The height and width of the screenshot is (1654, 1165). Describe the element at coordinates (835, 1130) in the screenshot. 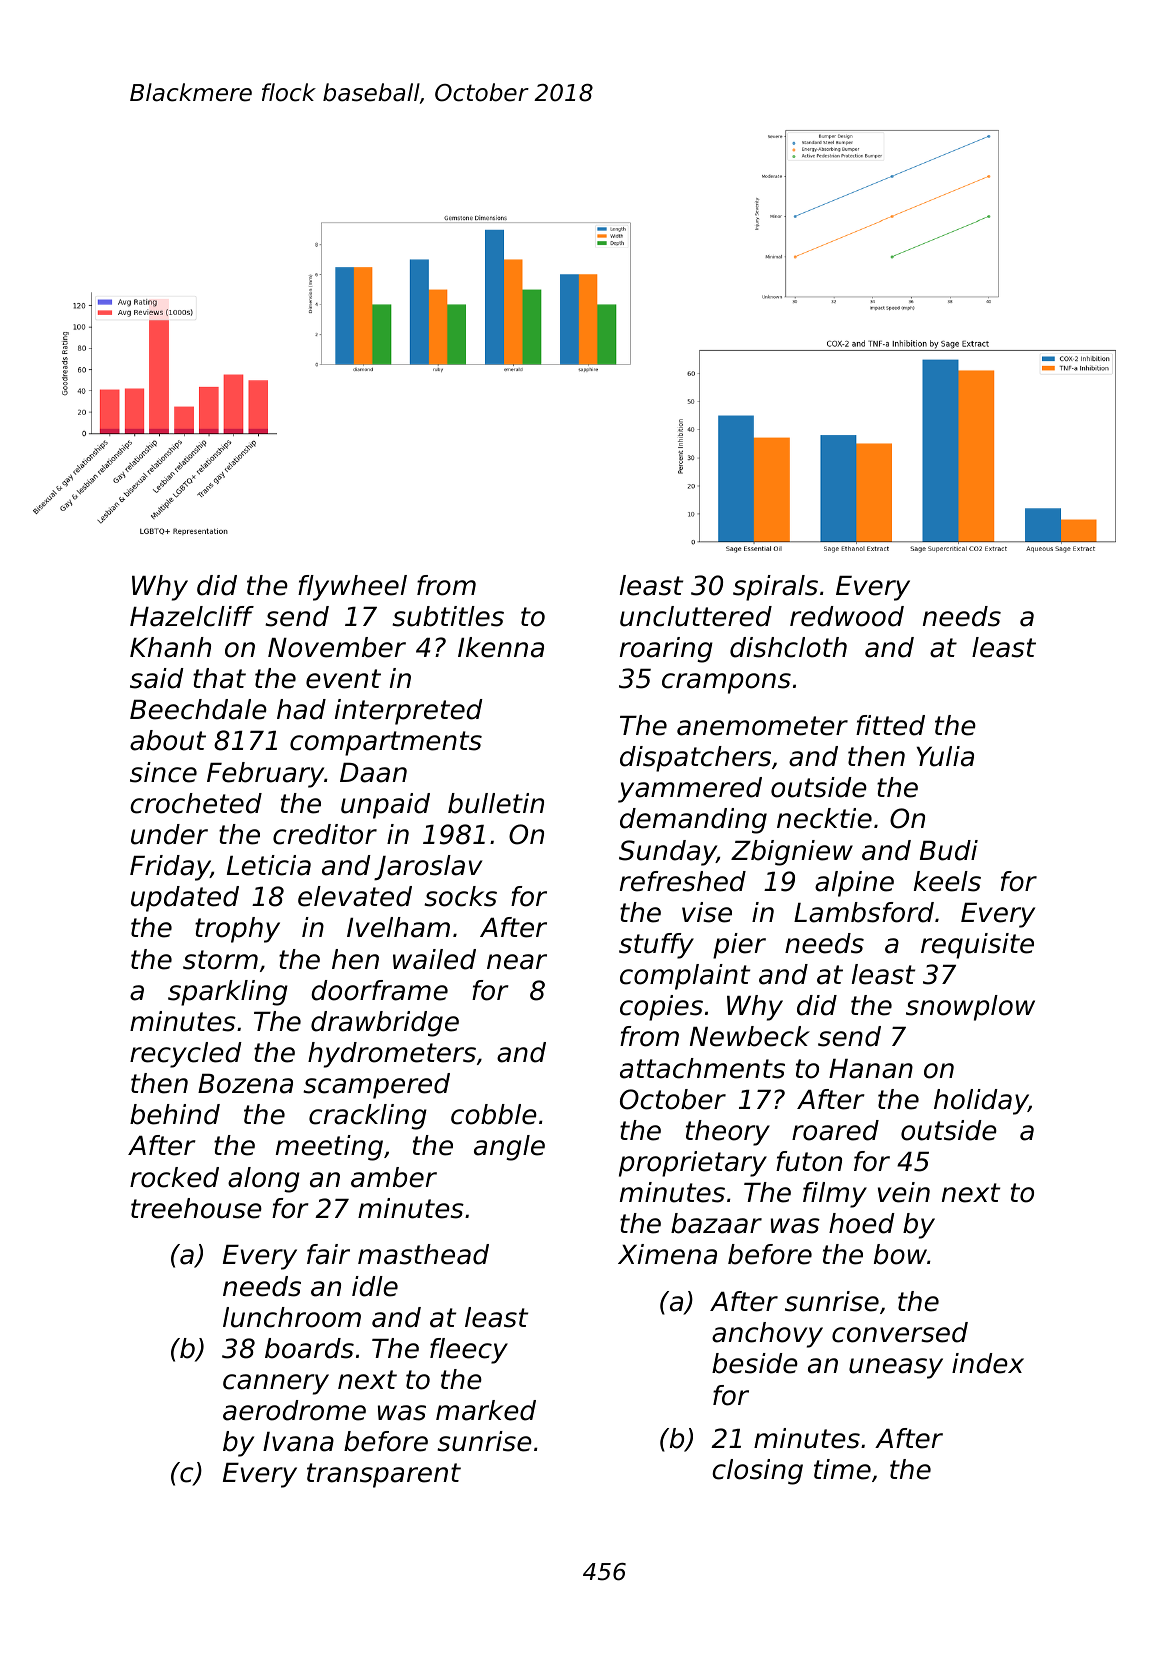

I see `roared` at that location.
